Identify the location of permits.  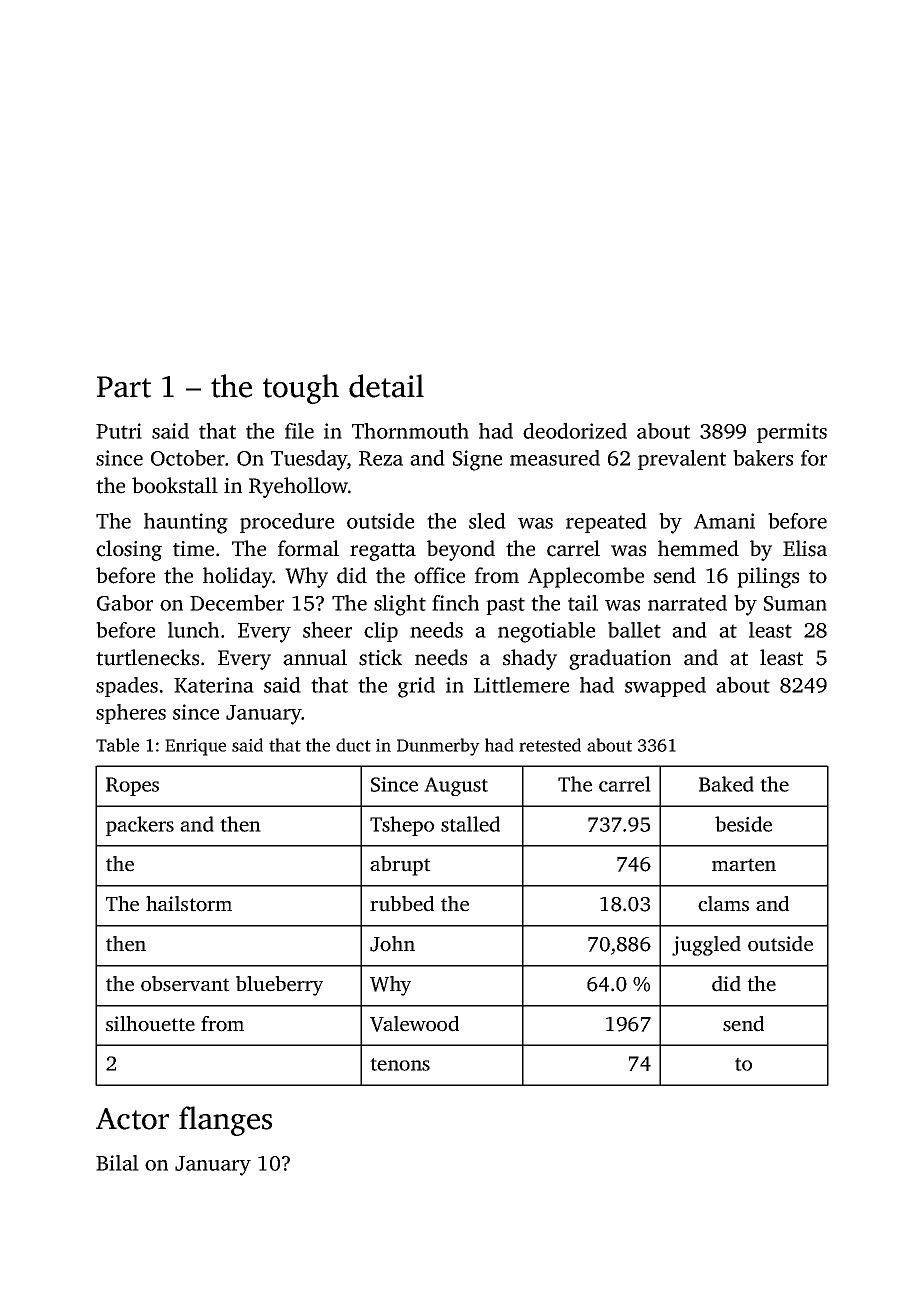
(792, 433).
